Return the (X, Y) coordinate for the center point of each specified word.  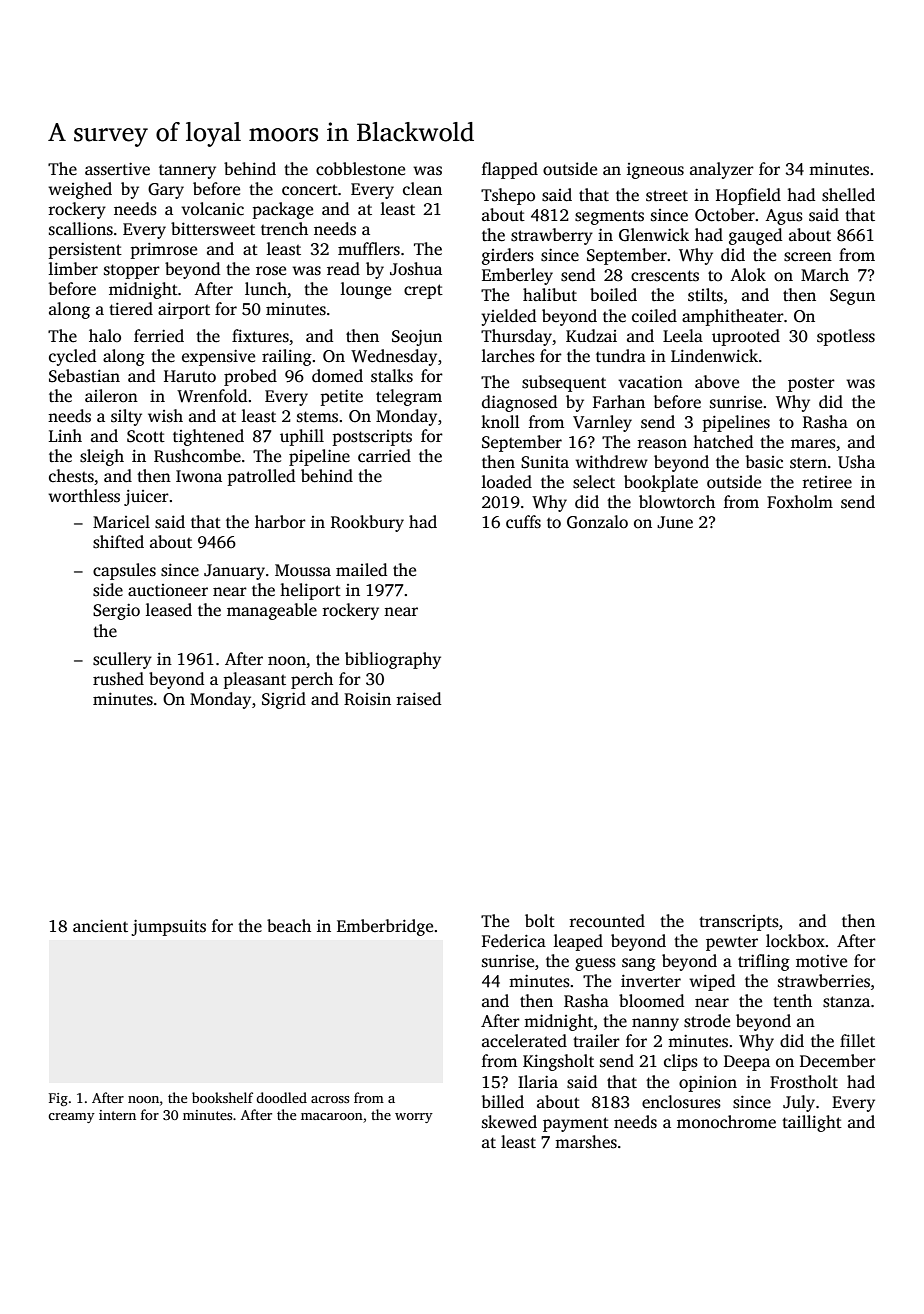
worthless (84, 496)
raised (419, 699)
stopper (132, 271)
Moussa (303, 570)
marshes (586, 1142)
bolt (540, 920)
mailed (361, 570)
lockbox (795, 941)
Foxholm (800, 502)
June (675, 522)
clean (422, 189)
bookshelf (222, 1097)
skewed (509, 1122)
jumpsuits (168, 927)
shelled (848, 195)
